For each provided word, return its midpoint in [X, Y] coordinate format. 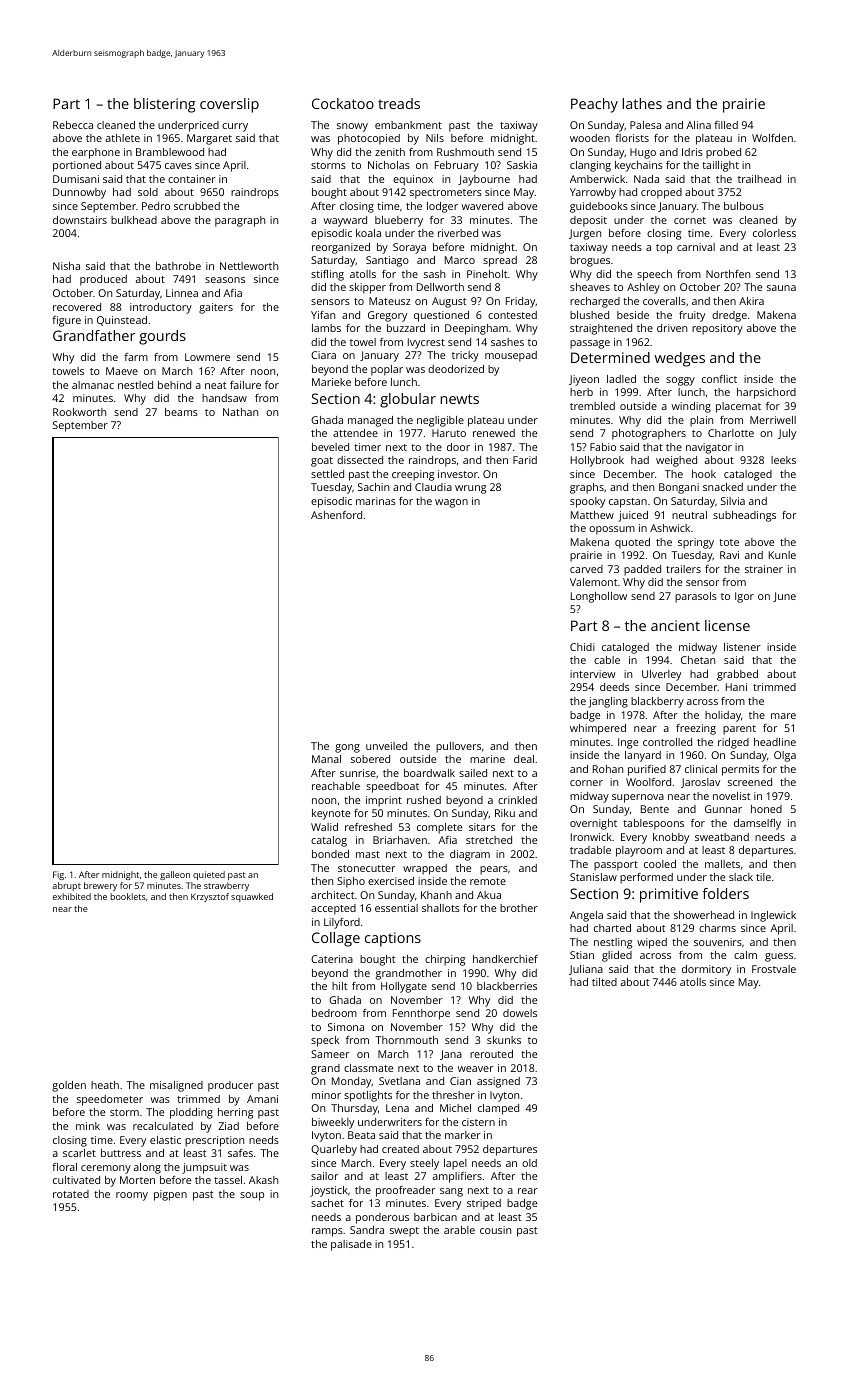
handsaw [224, 398]
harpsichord [766, 393]
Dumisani [76, 179]
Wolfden [772, 138]
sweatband [722, 837]
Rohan [608, 769]
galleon [175, 875]
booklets [128, 896]
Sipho [351, 882]
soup [252, 1196]
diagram [470, 855]
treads [399, 103]
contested [512, 315]
